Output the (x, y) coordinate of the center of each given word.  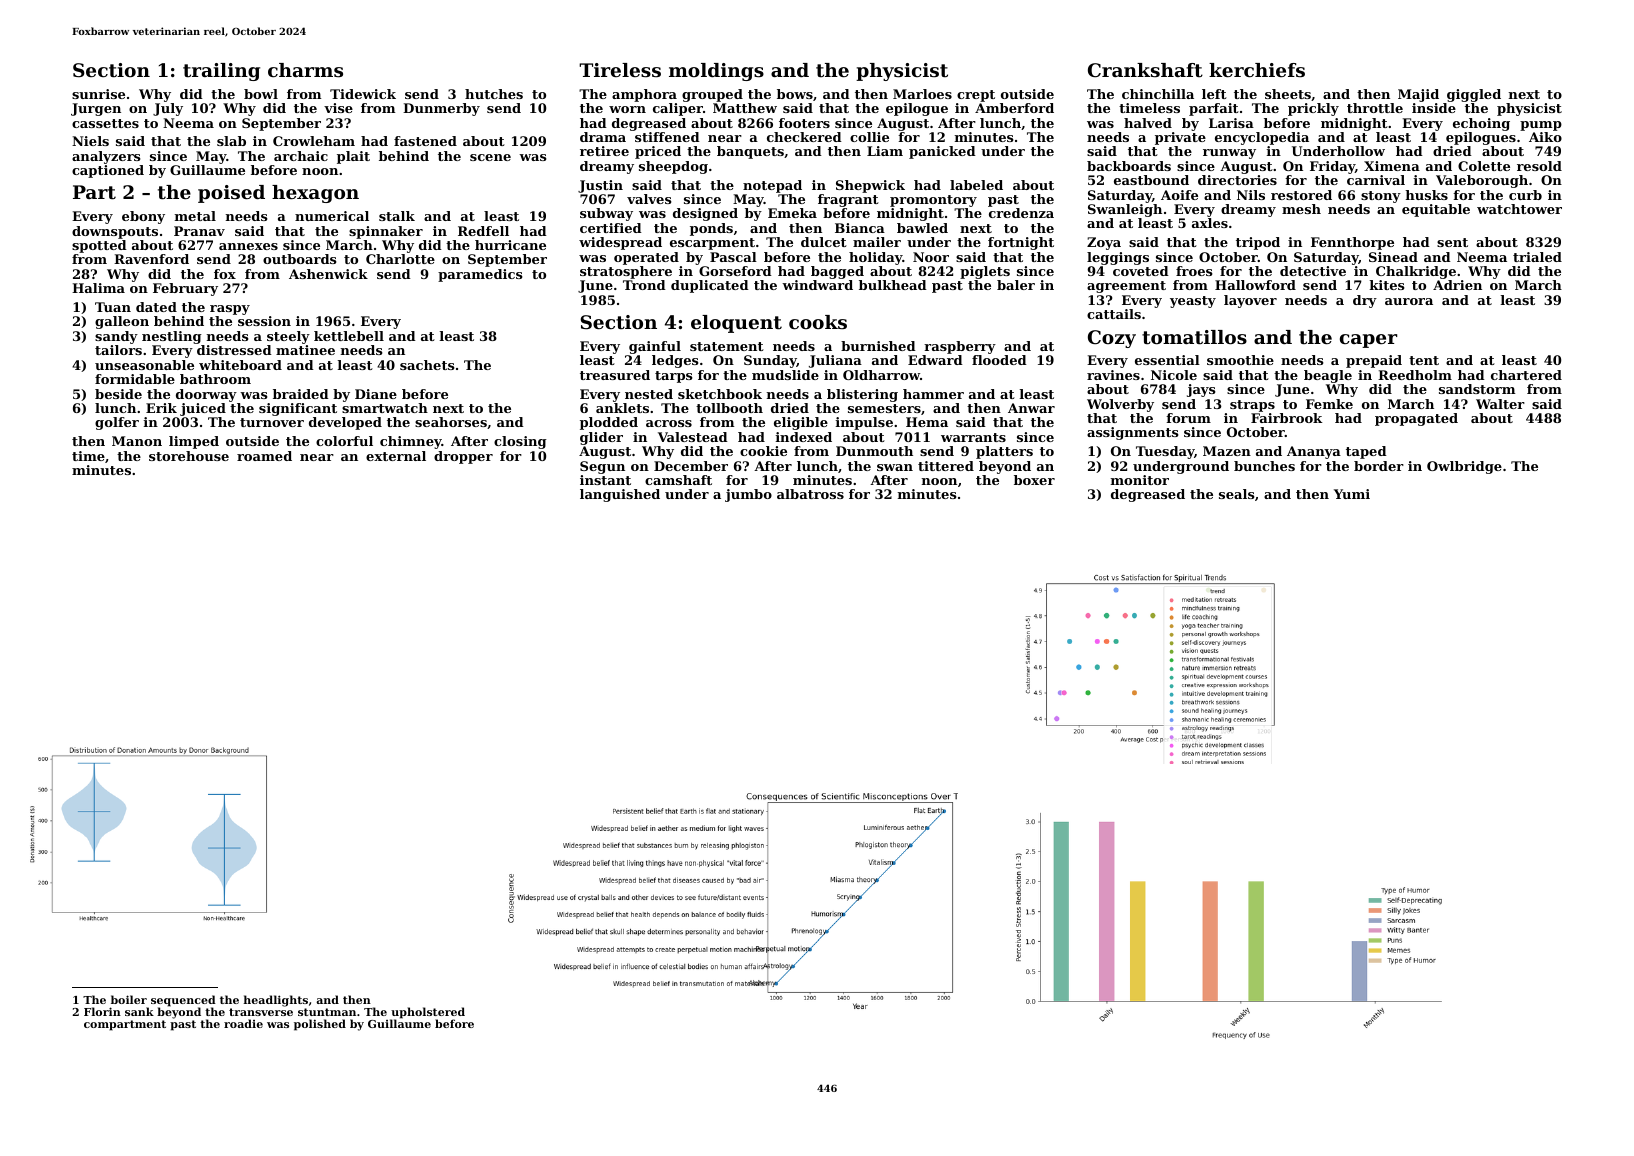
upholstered (428, 1013)
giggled (1474, 95)
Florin (102, 1011)
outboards (300, 259)
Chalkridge (1416, 272)
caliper (678, 109)
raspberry (960, 347)
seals (1237, 494)
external (396, 456)
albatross (810, 494)
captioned (108, 171)
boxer (1034, 480)
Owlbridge (1464, 467)
